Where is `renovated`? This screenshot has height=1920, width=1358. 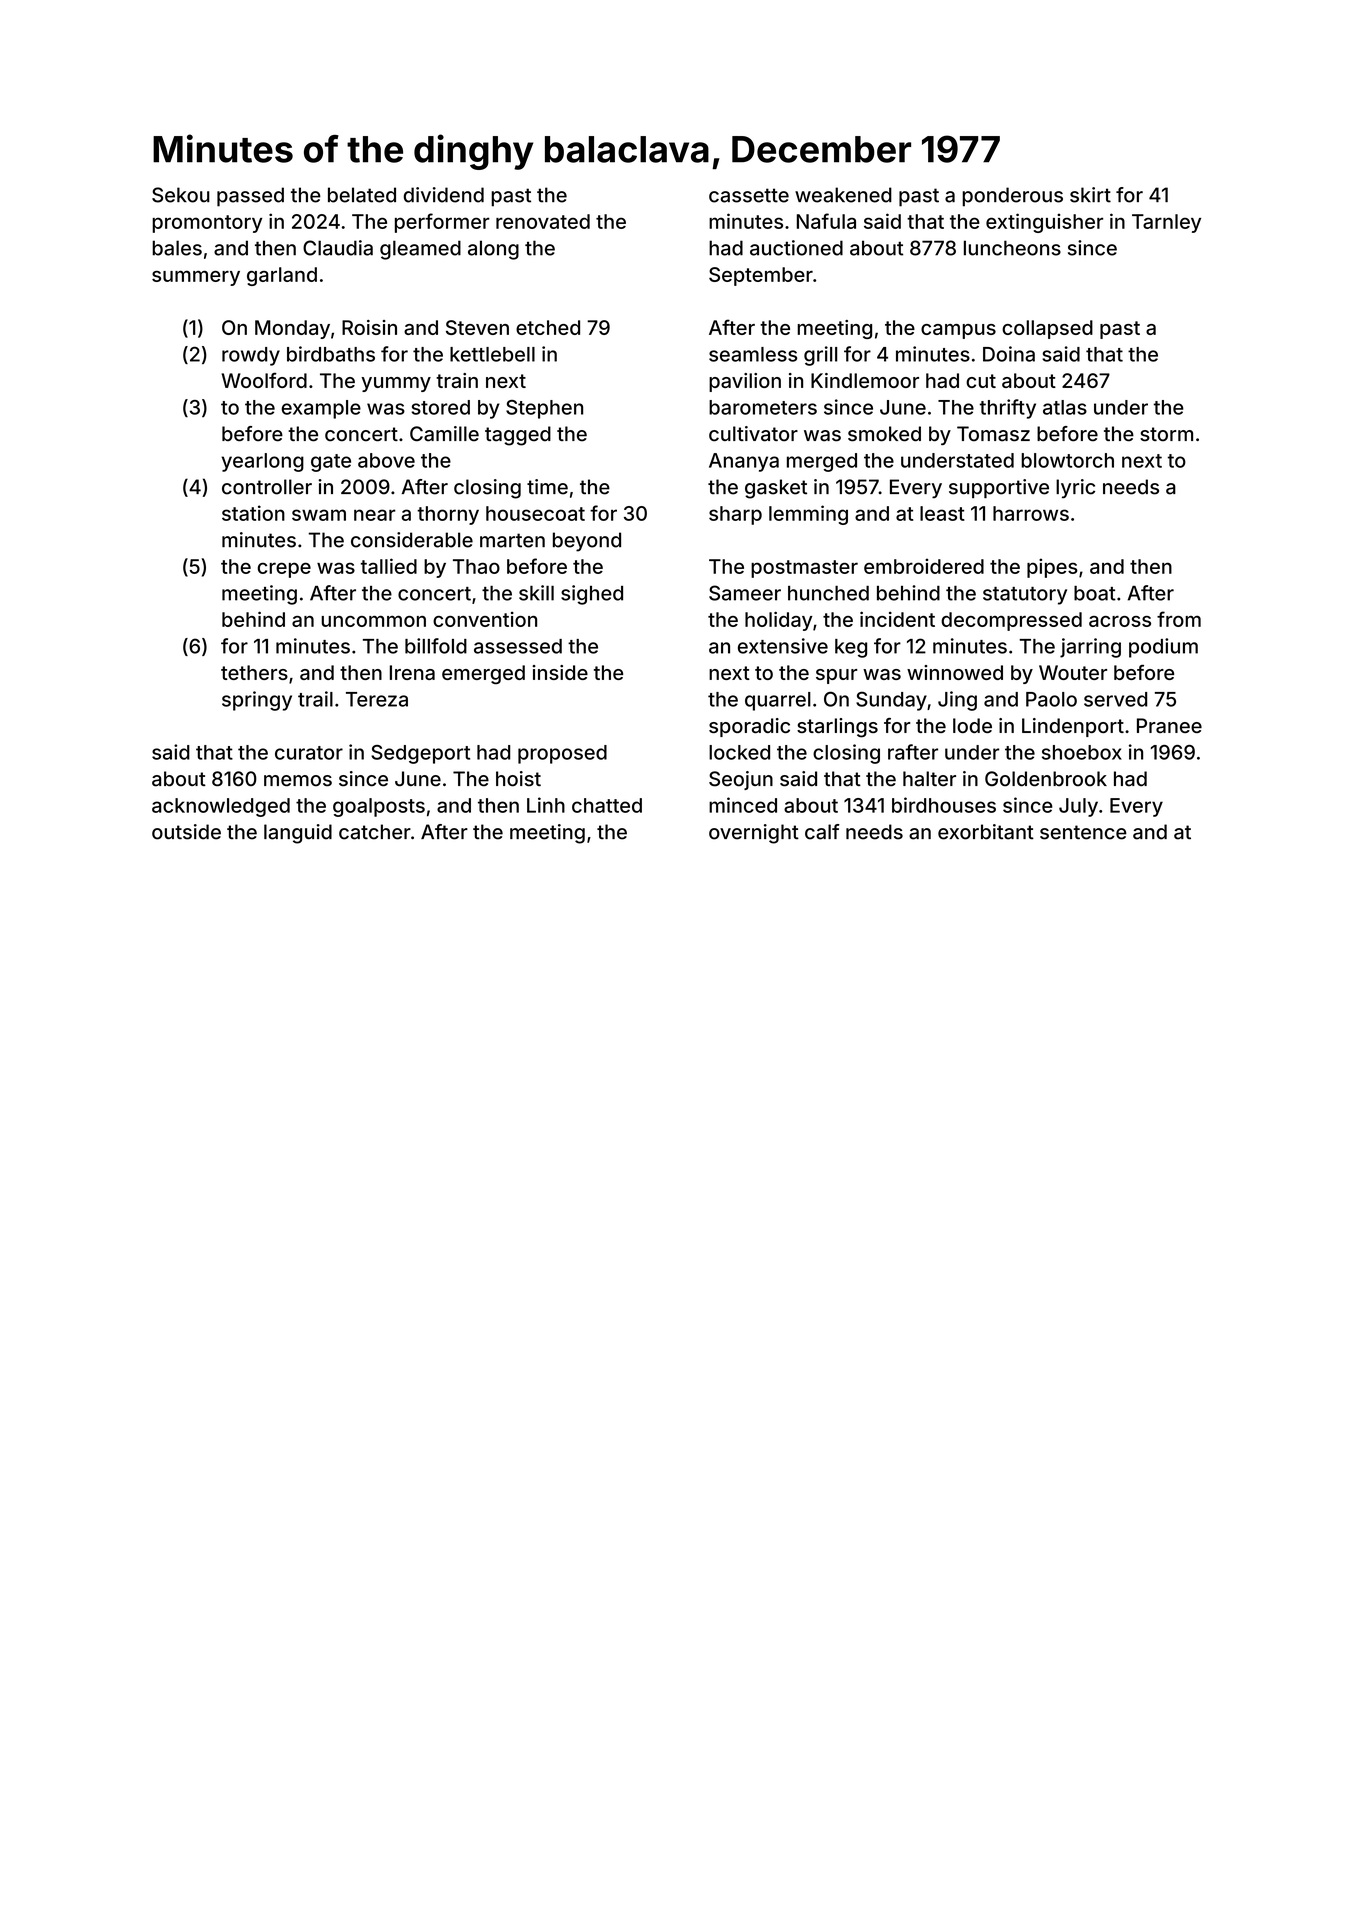
renovated is located at coordinates (543, 221).
